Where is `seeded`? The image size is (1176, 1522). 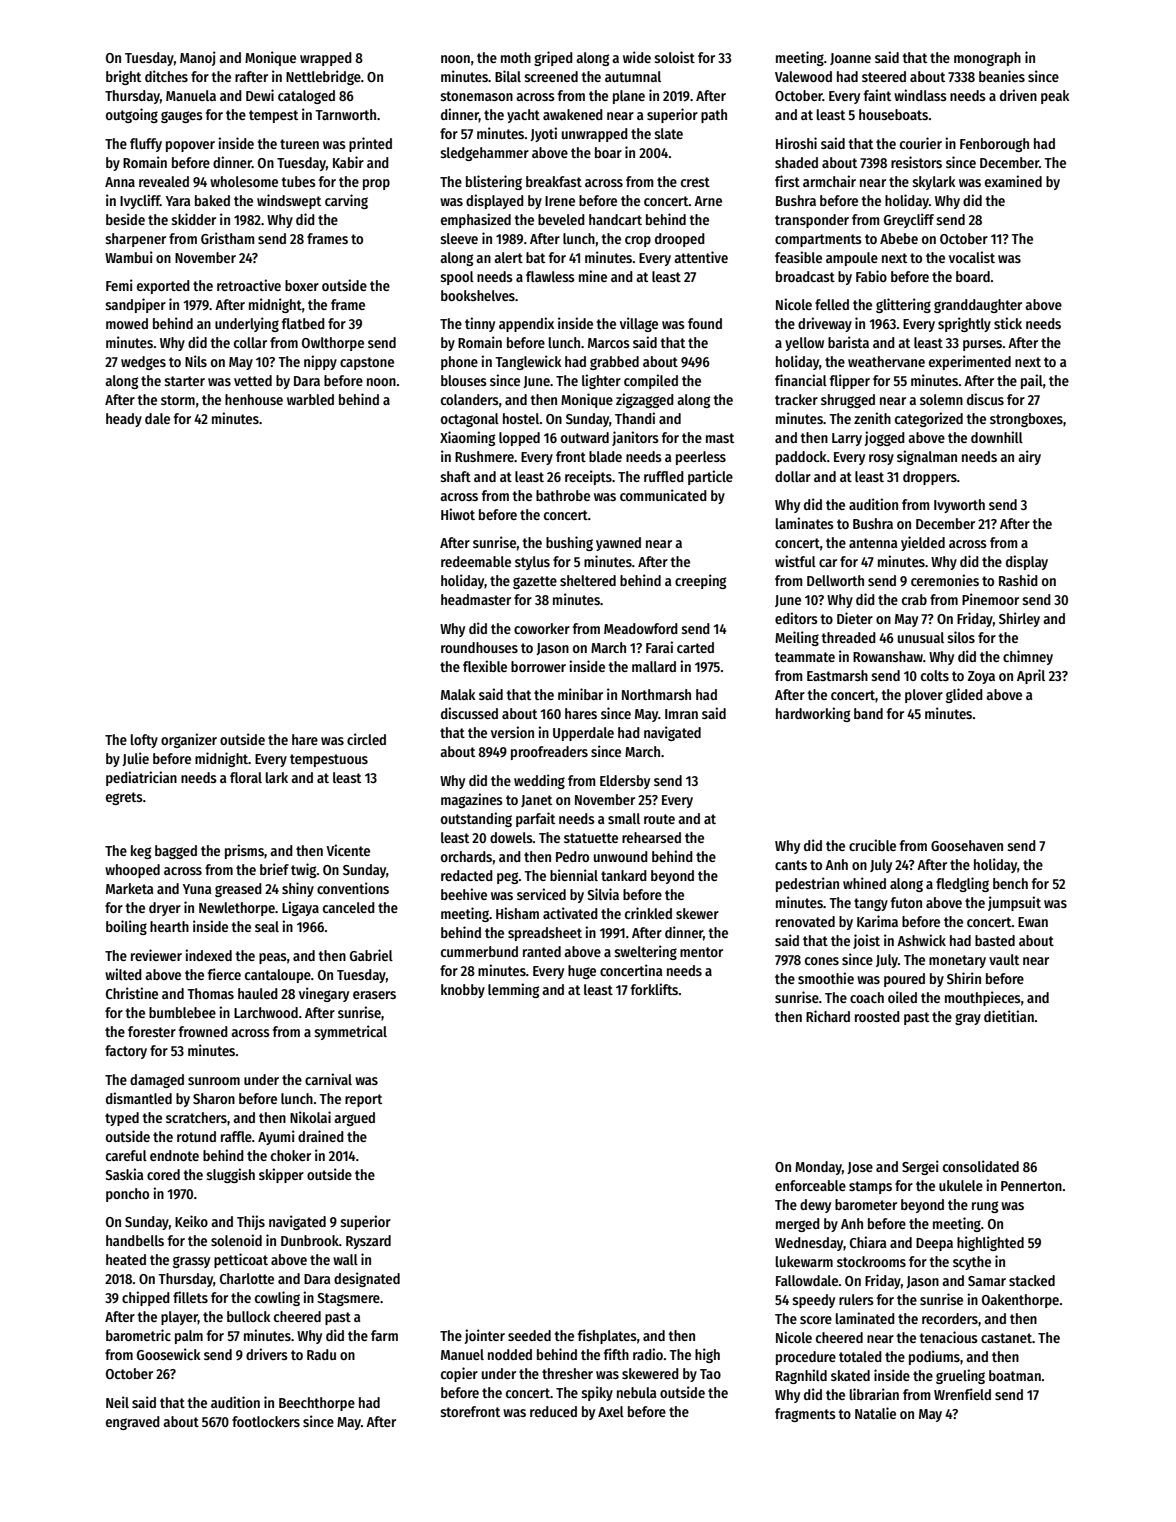
seeded is located at coordinates (529, 1335).
